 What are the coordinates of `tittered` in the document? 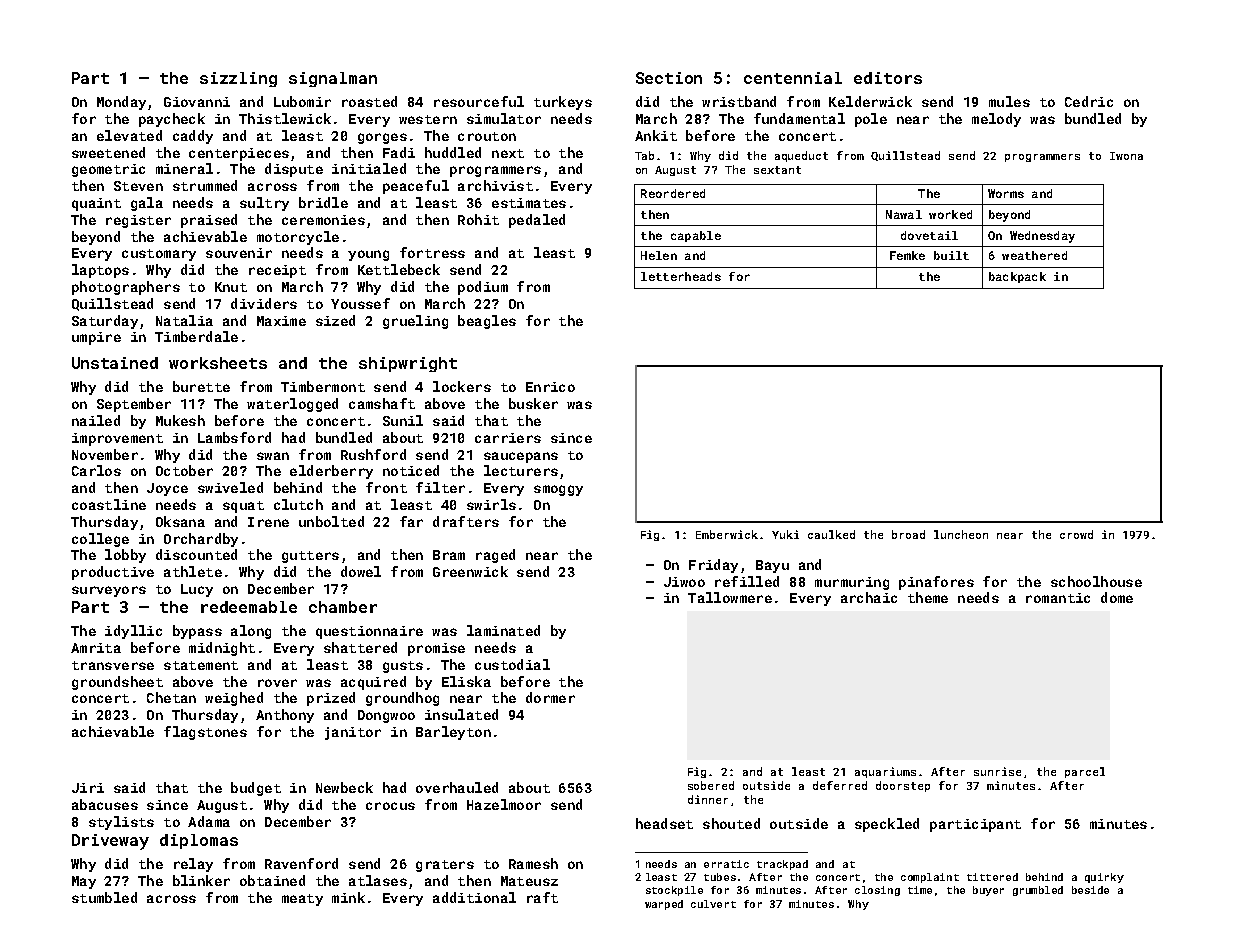 It's located at (992, 877).
